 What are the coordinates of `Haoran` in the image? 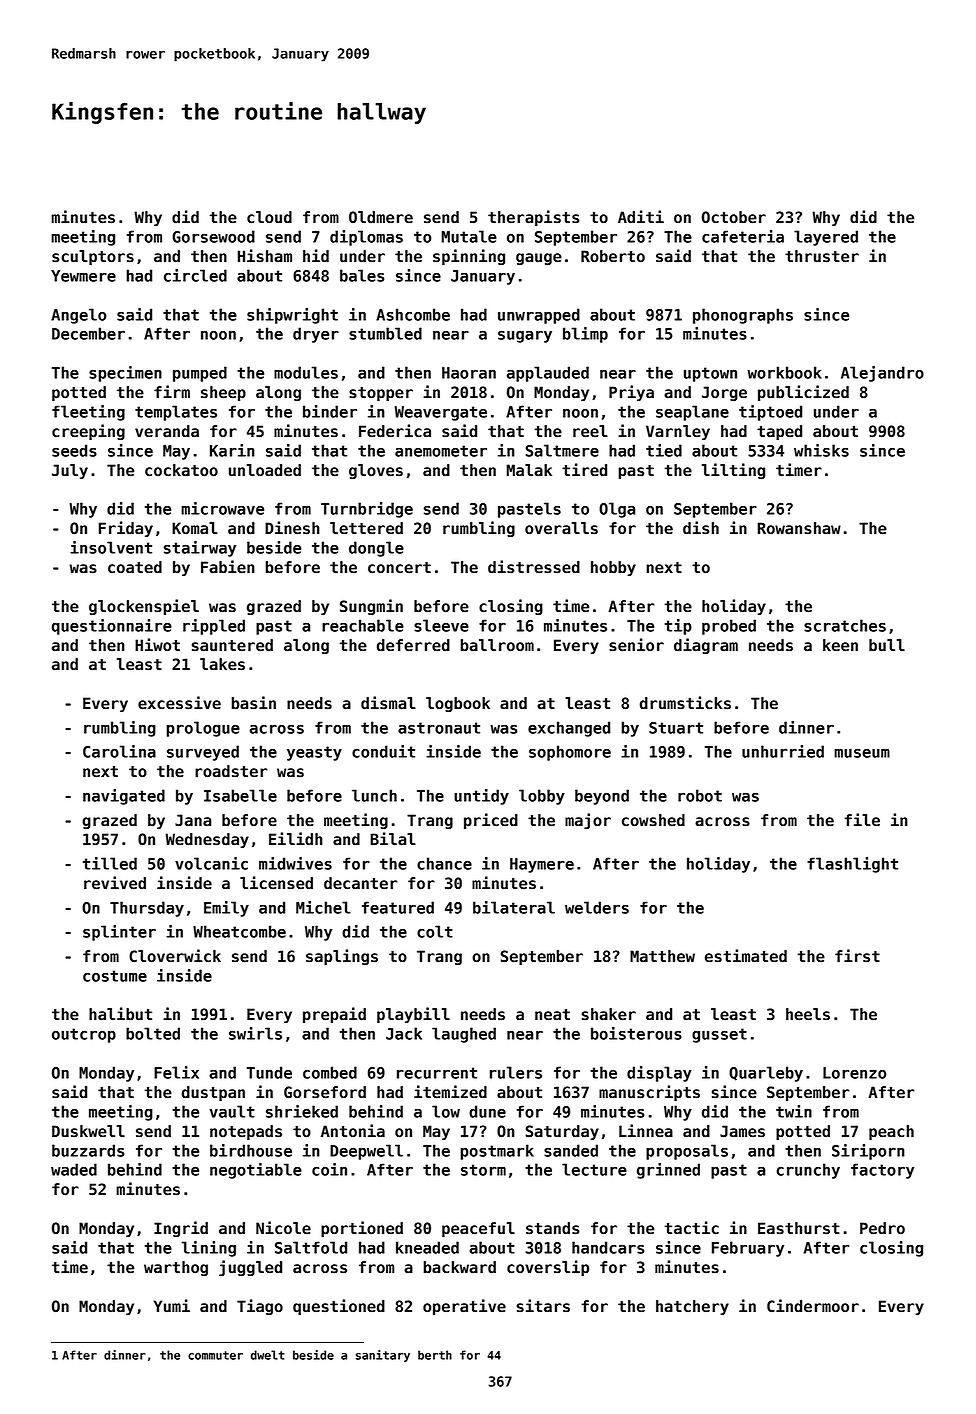 It's located at (469, 373).
